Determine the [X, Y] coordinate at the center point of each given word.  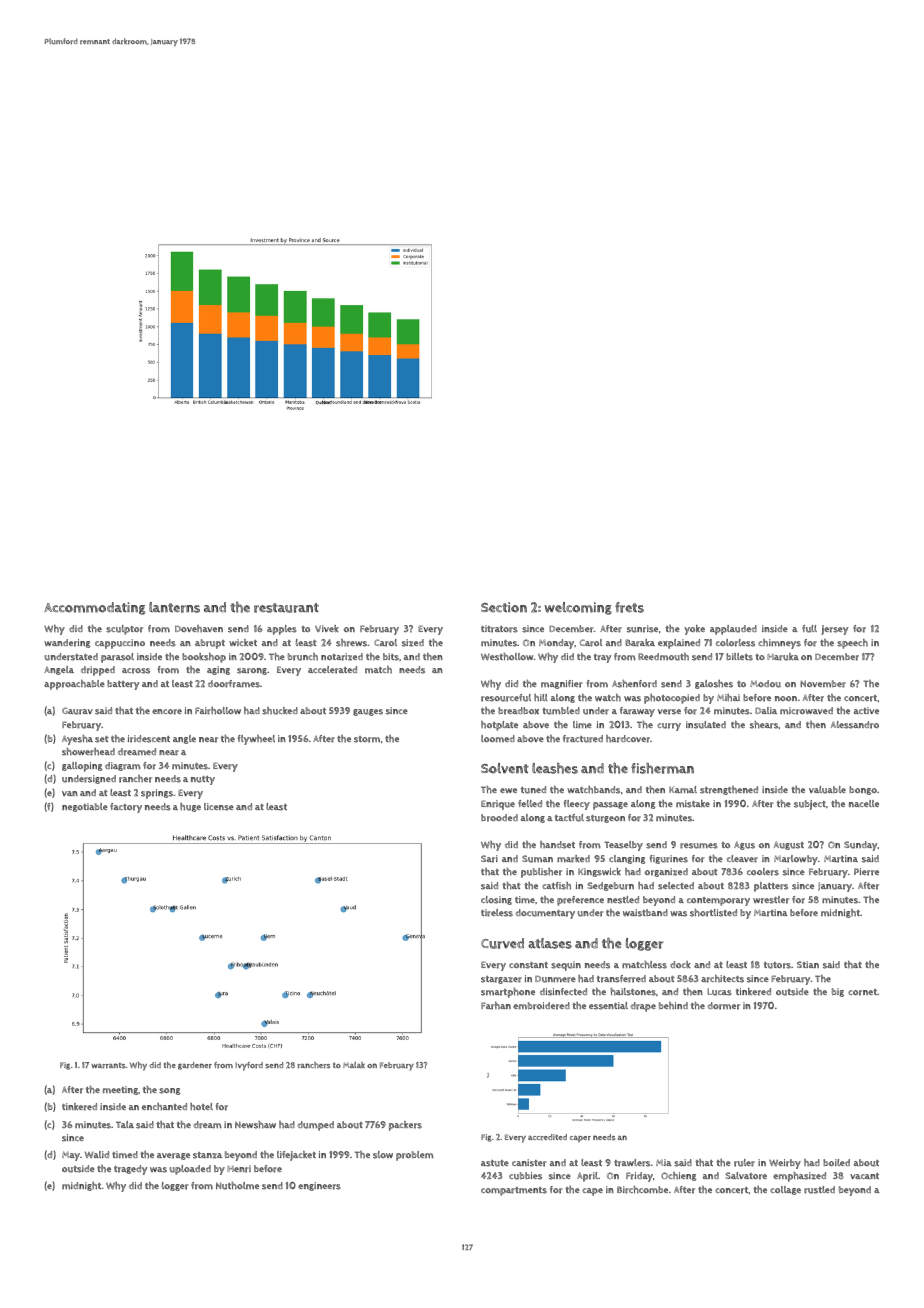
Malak [354, 1065]
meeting [120, 1090]
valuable [827, 790]
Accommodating [94, 608]
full [809, 629]
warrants [108, 1066]
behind [673, 1005]
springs [157, 794]
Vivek [327, 628]
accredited [547, 1137]
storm [367, 739]
